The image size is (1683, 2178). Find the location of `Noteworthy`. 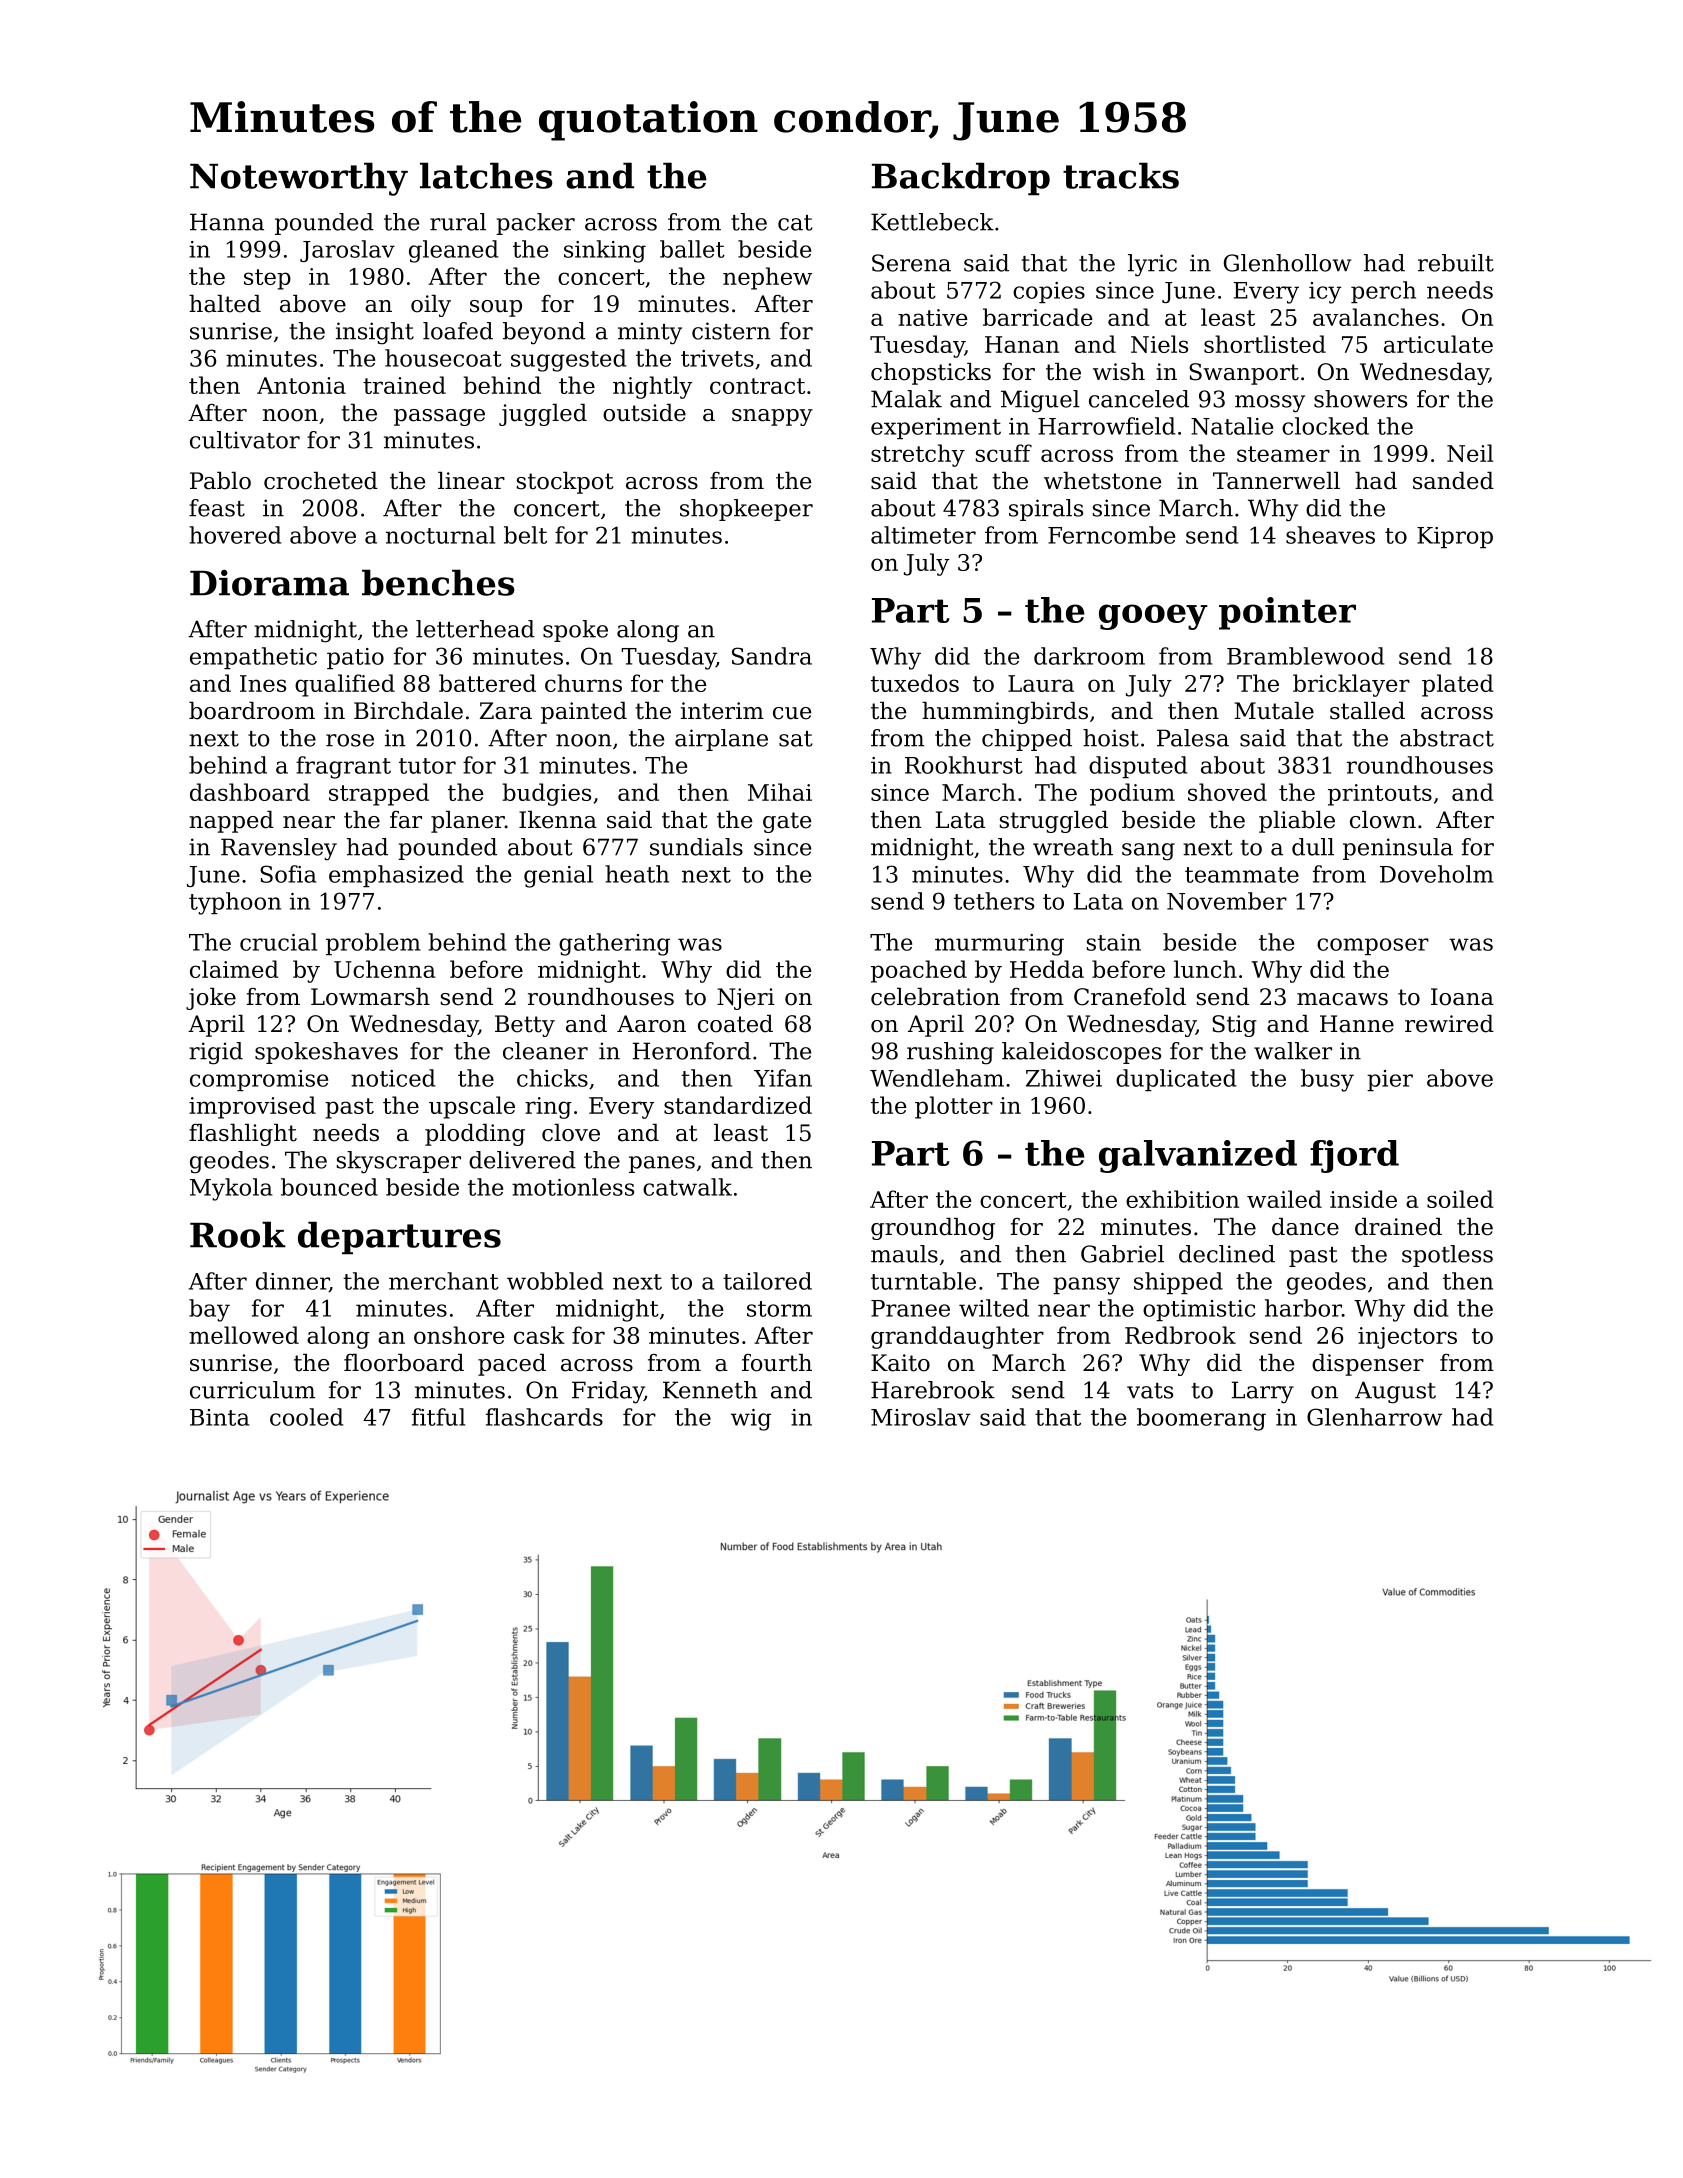

Noteworthy is located at coordinates (299, 179).
